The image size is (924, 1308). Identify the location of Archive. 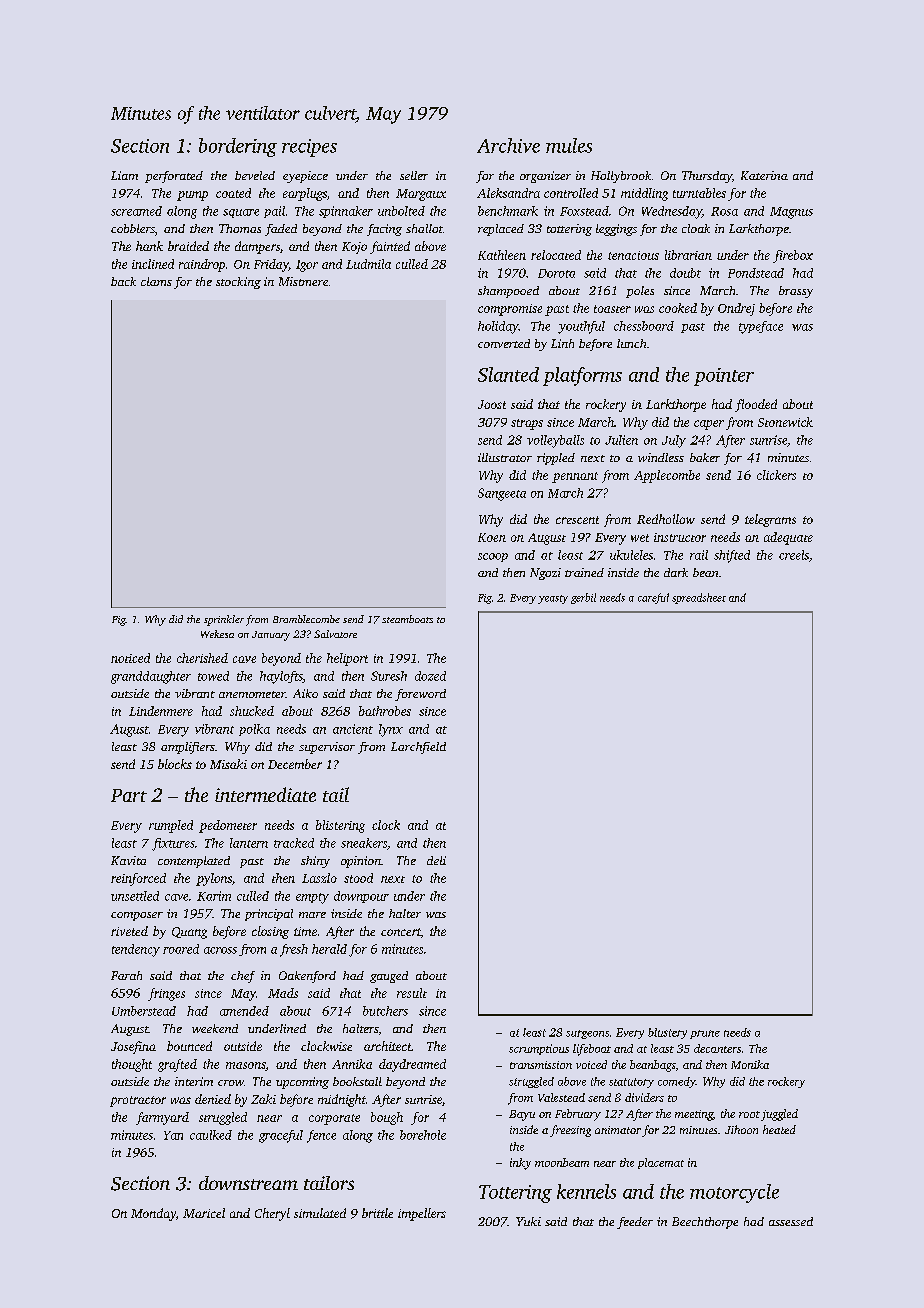
(508, 145).
